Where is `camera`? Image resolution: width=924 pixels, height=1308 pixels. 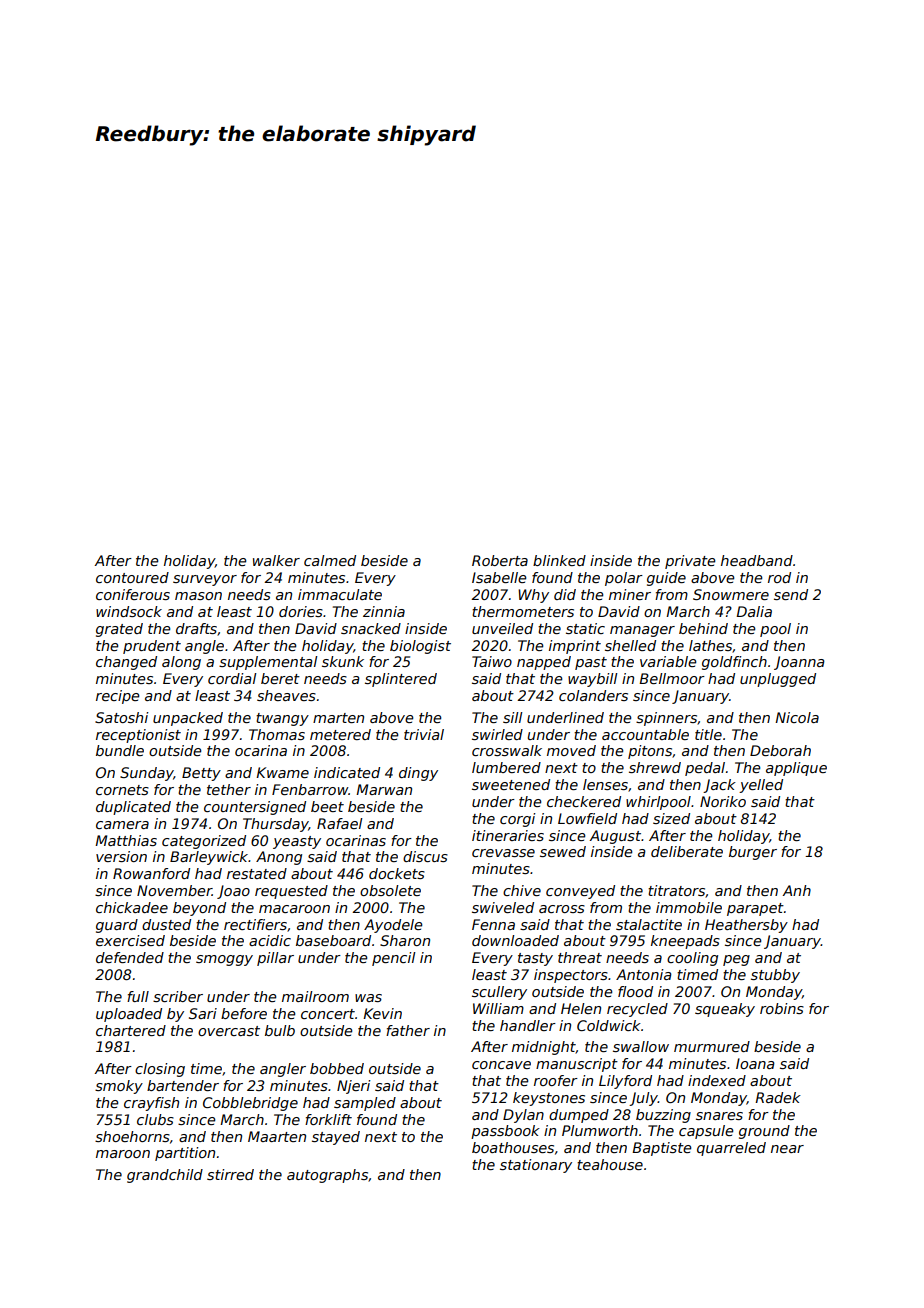
camera is located at coordinates (122, 825).
